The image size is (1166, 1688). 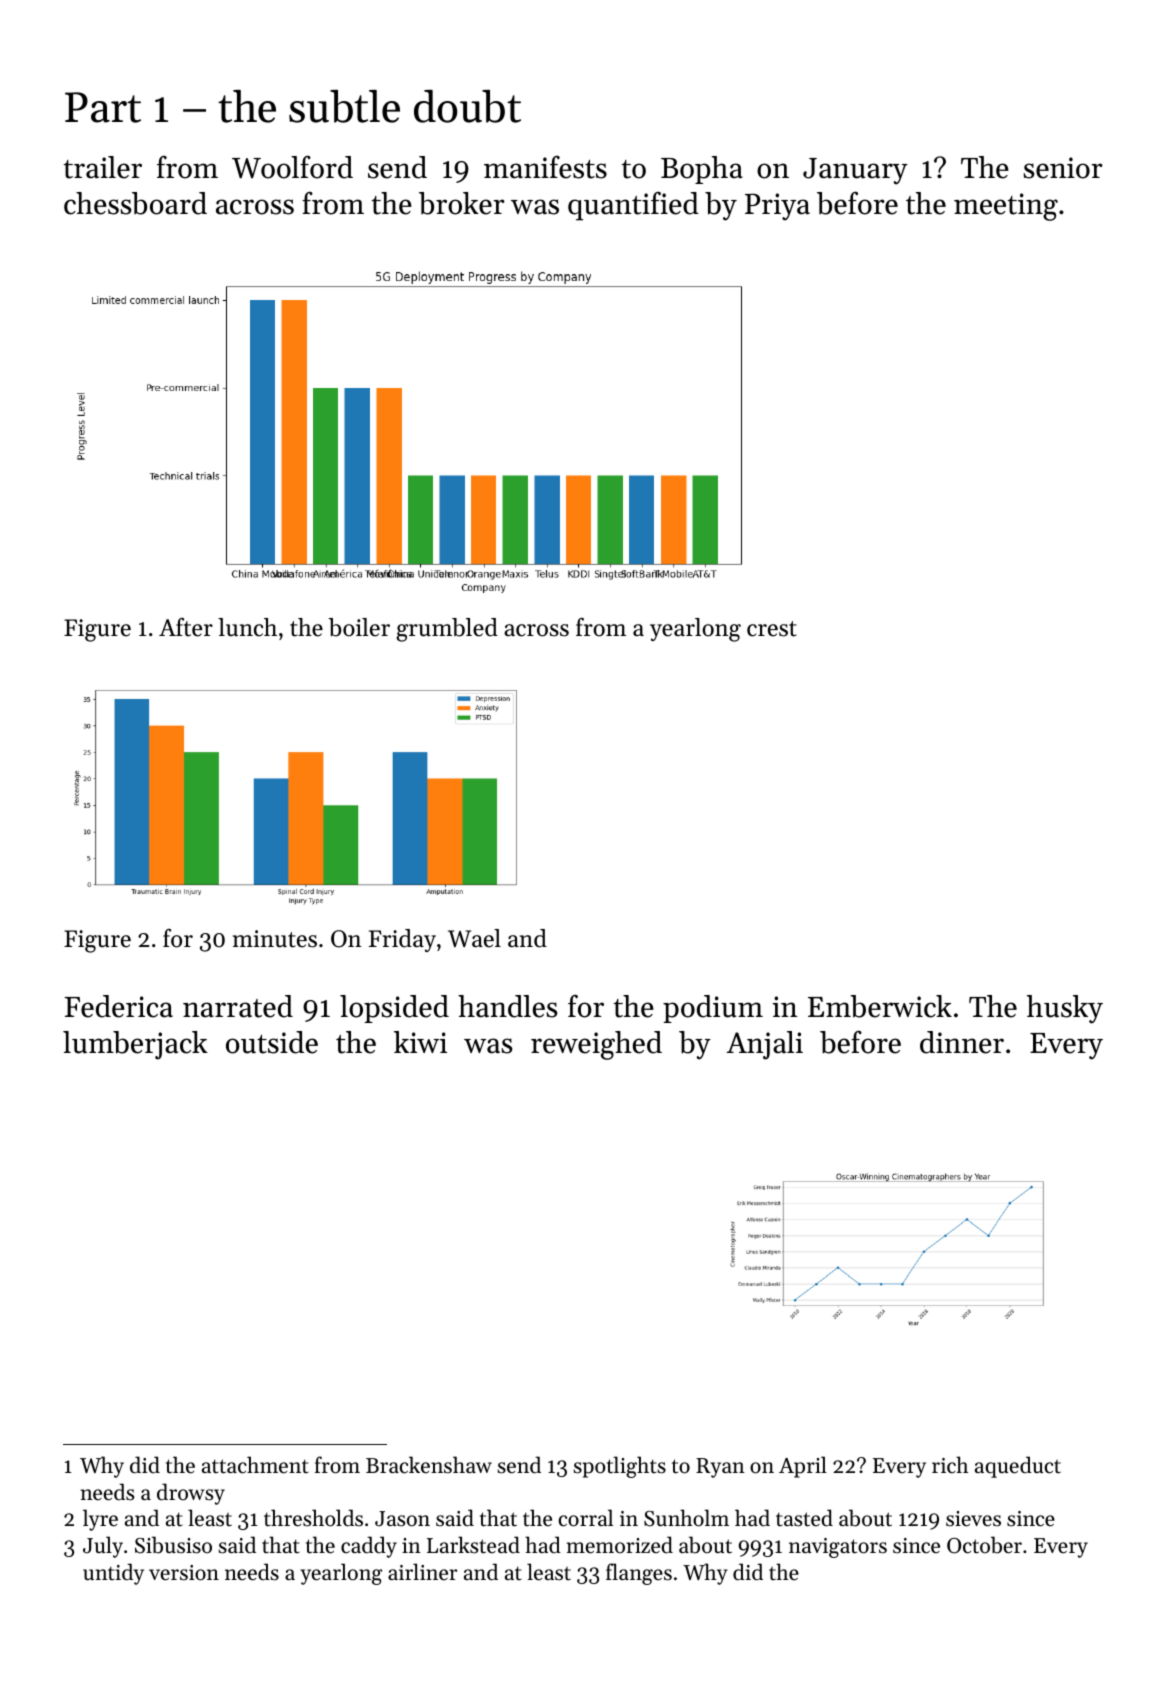 I want to click on version, so click(x=184, y=1573).
